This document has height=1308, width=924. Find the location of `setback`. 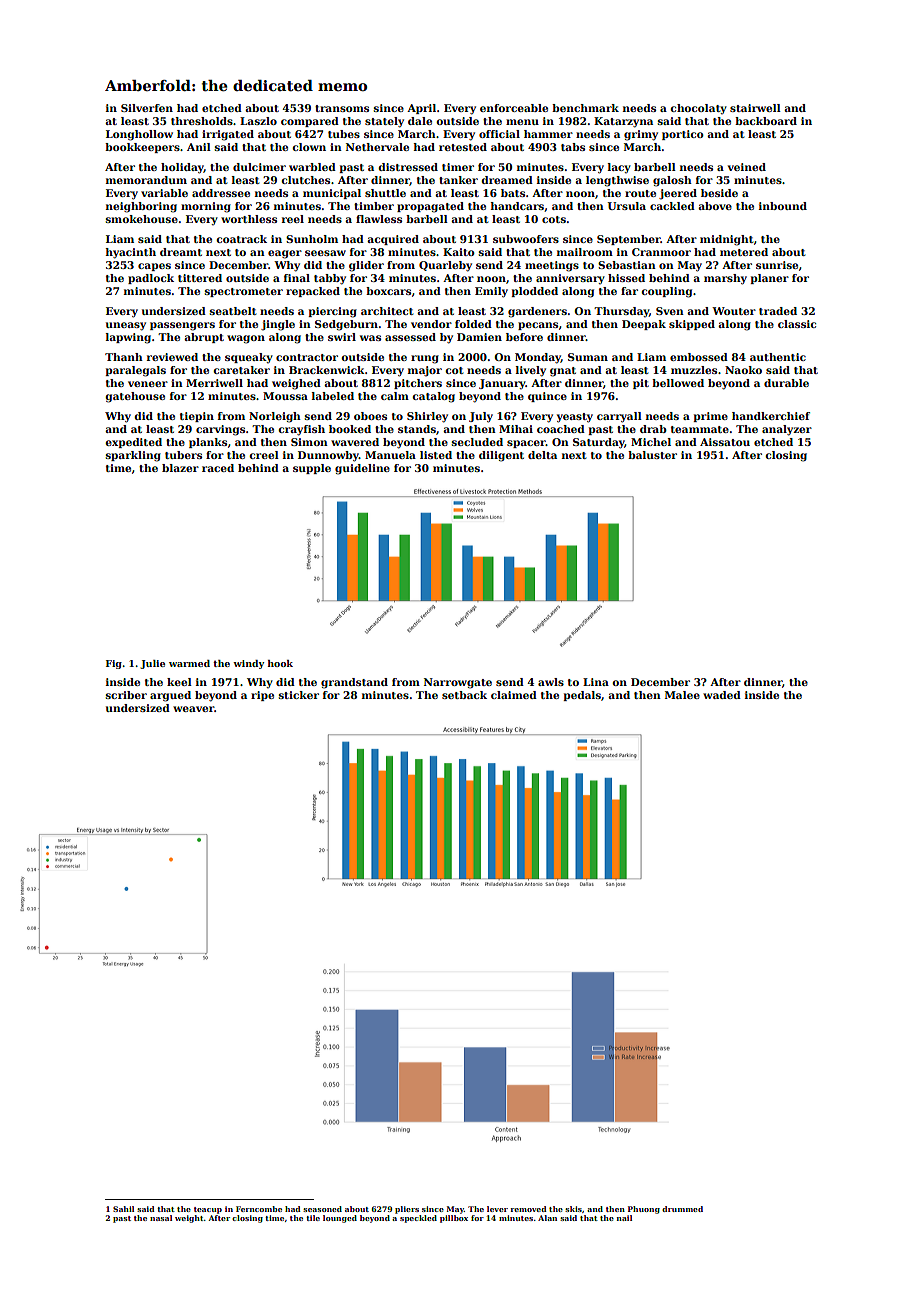

setback is located at coordinates (464, 695).
